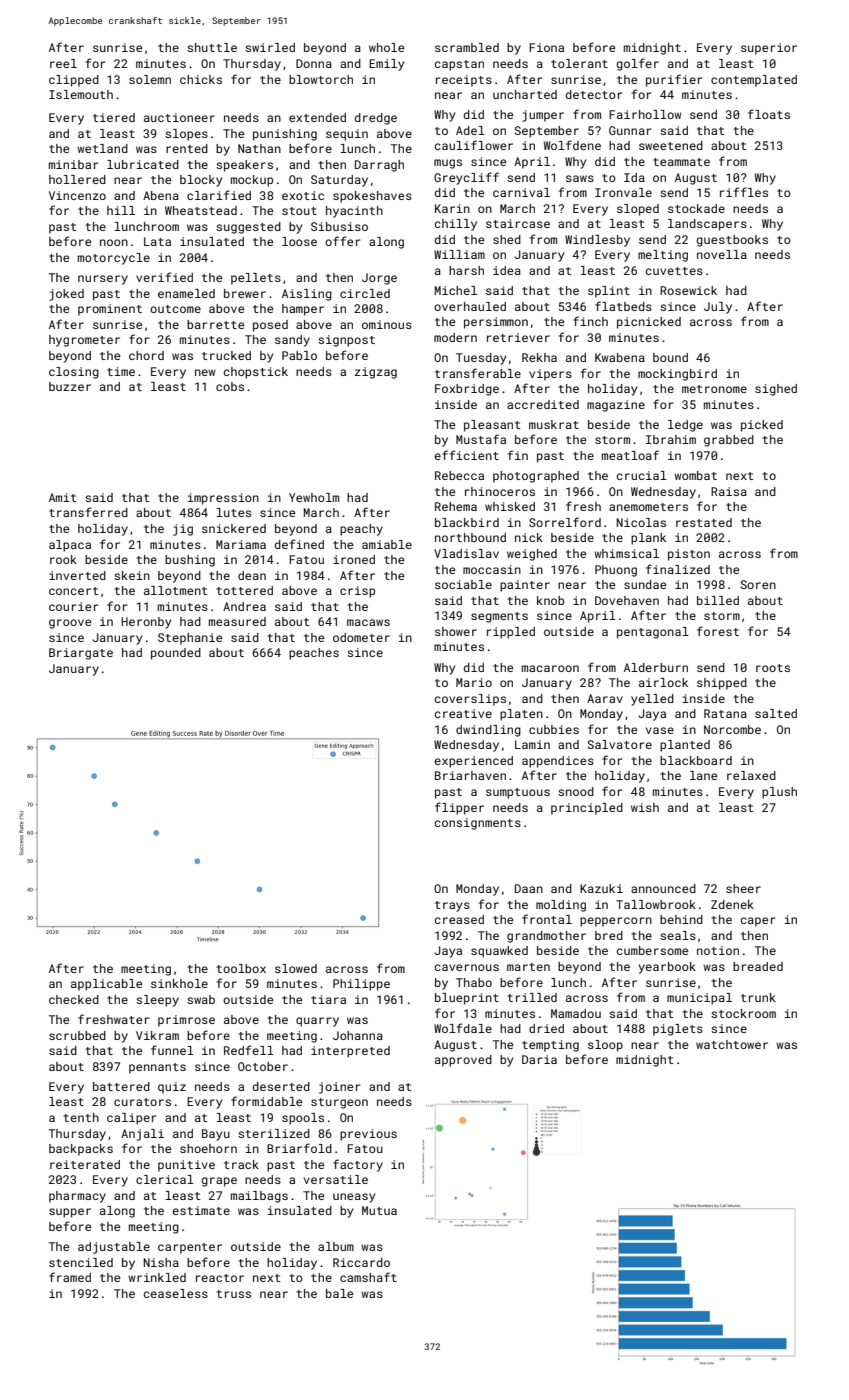  I want to click on scrubbed, so click(77, 1035).
